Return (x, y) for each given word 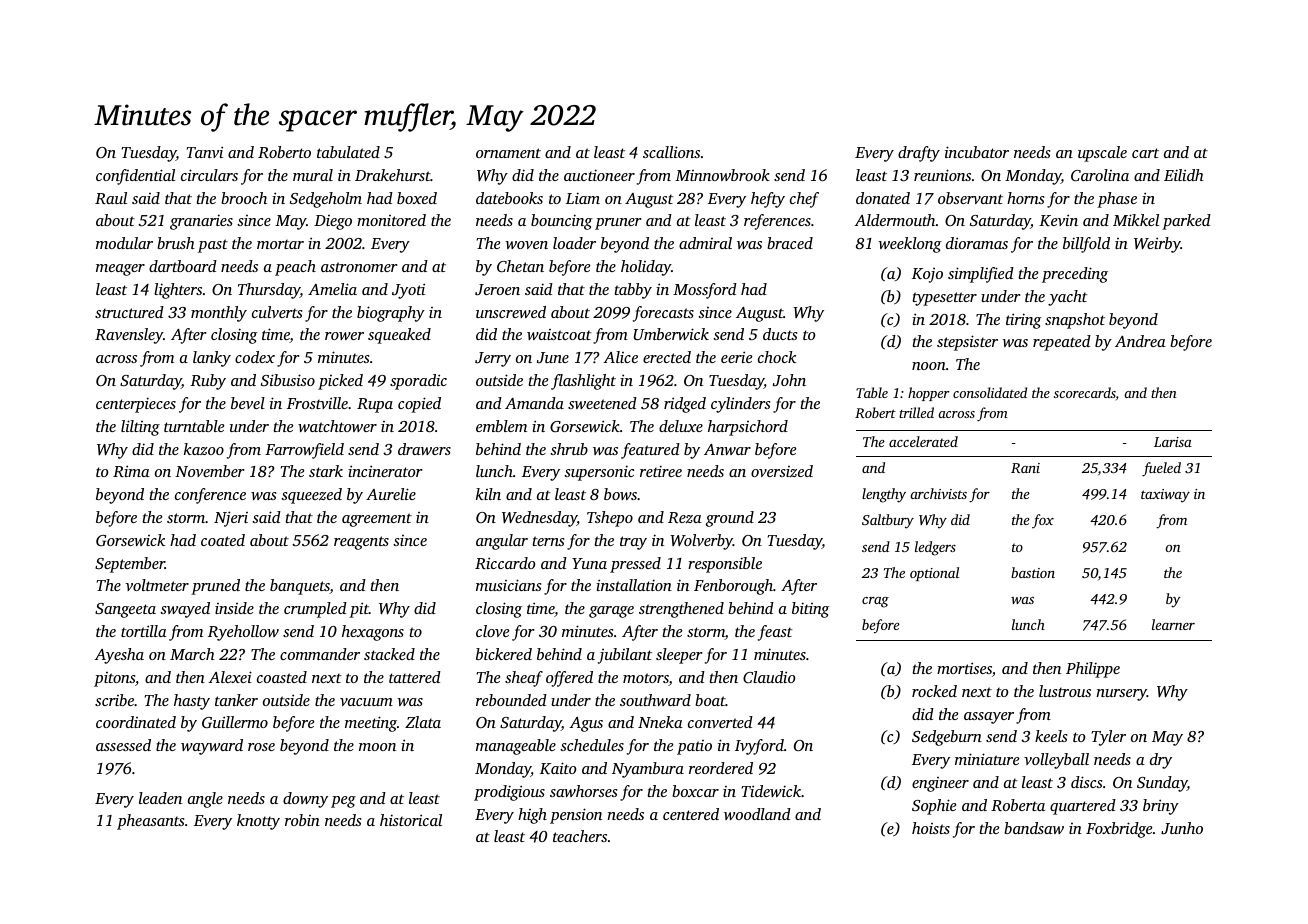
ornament (508, 153)
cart (1145, 153)
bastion (1033, 572)
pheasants (150, 822)
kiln (488, 494)
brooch (244, 198)
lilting (140, 428)
